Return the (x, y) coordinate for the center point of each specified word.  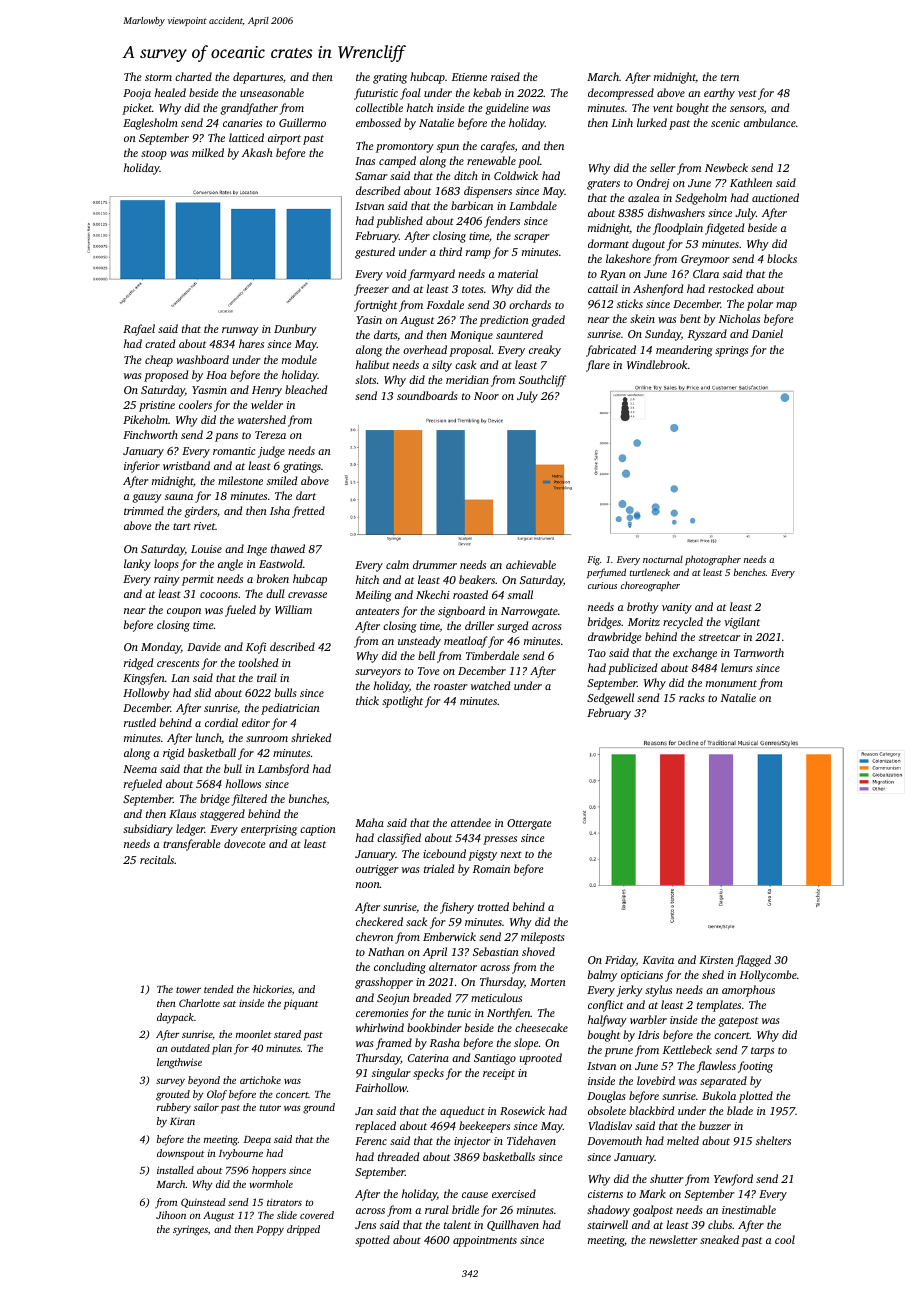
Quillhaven (513, 1225)
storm (158, 77)
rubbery (174, 1108)
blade (740, 1110)
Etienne (469, 77)
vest (747, 93)
